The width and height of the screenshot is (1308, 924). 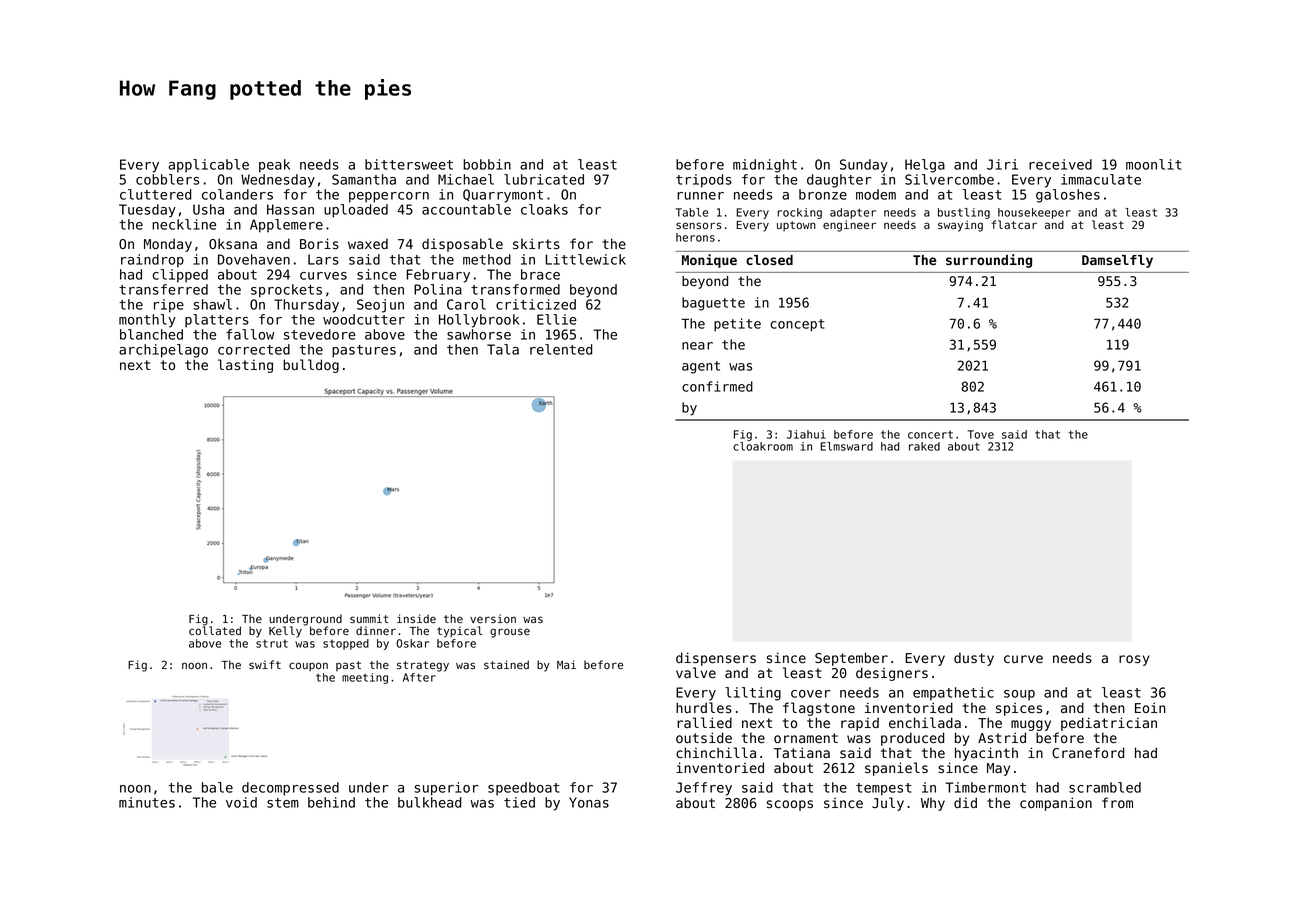 What do you see at coordinates (924, 446) in the screenshot?
I see `raked` at bounding box center [924, 446].
